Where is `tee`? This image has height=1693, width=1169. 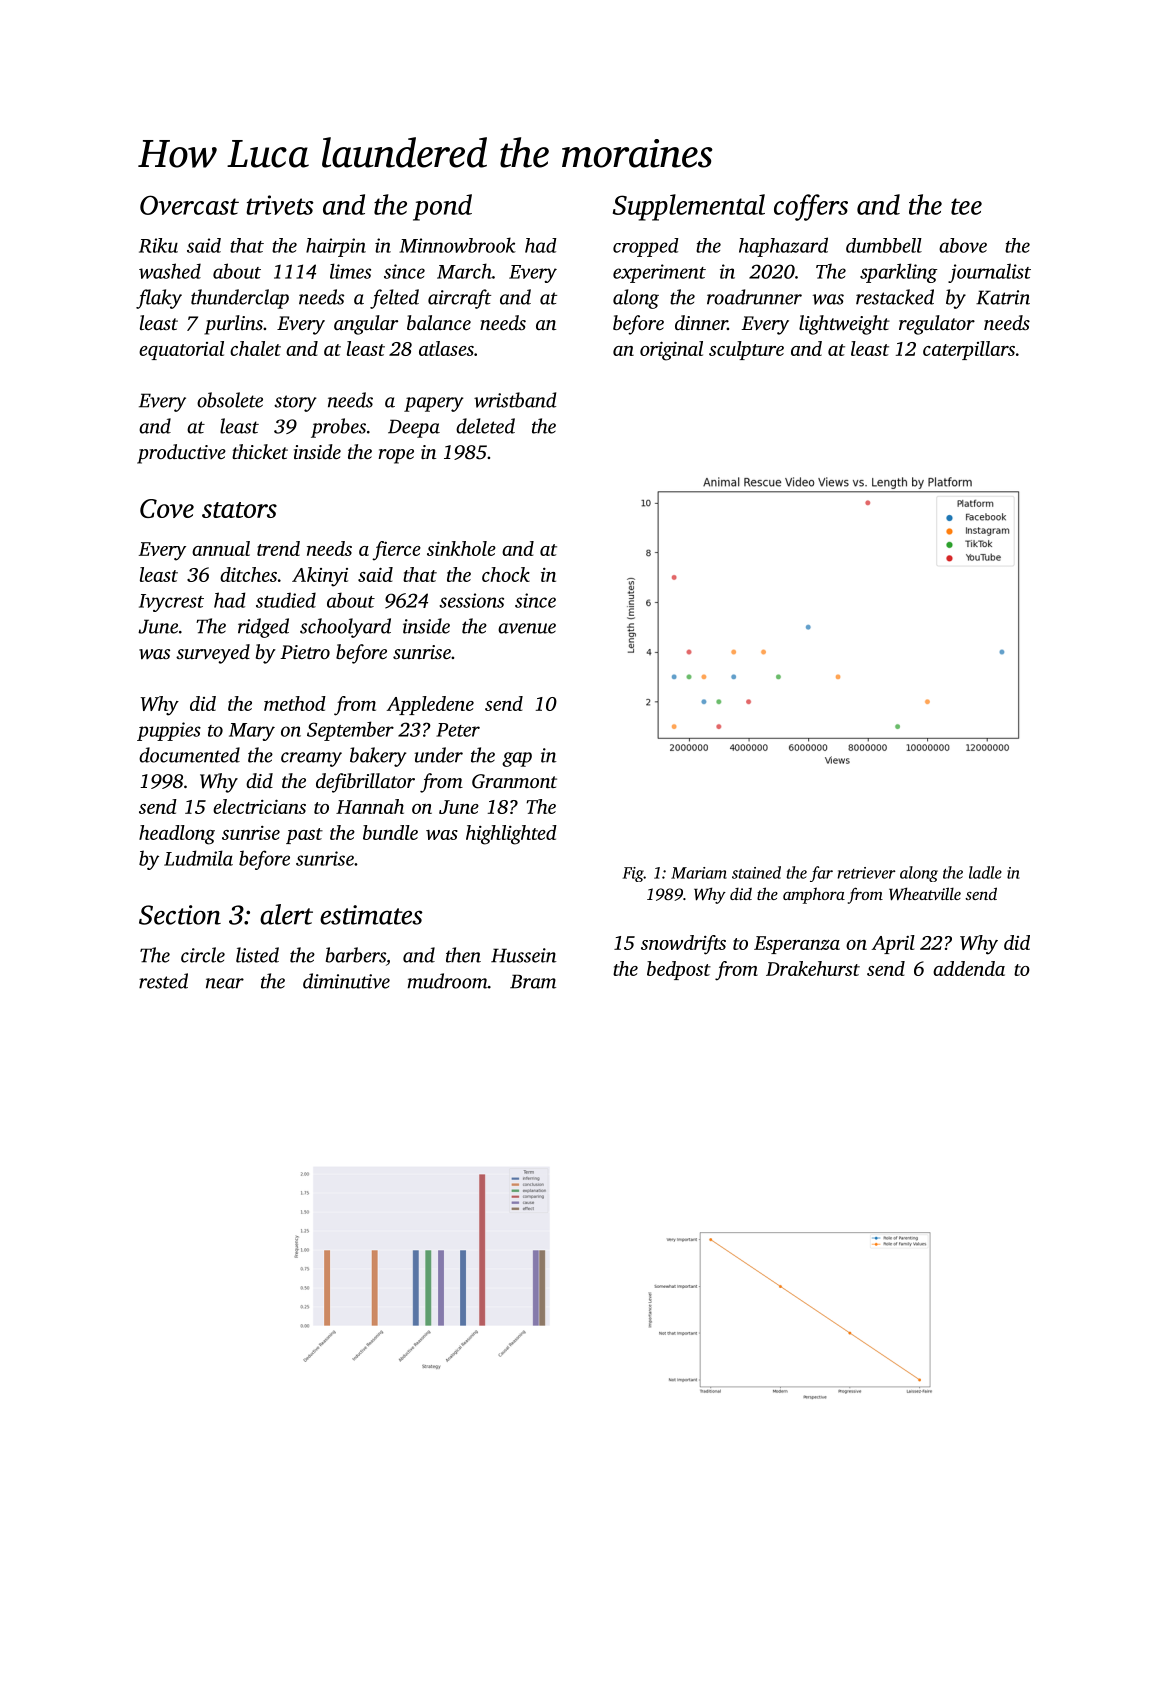
tee is located at coordinates (966, 206).
